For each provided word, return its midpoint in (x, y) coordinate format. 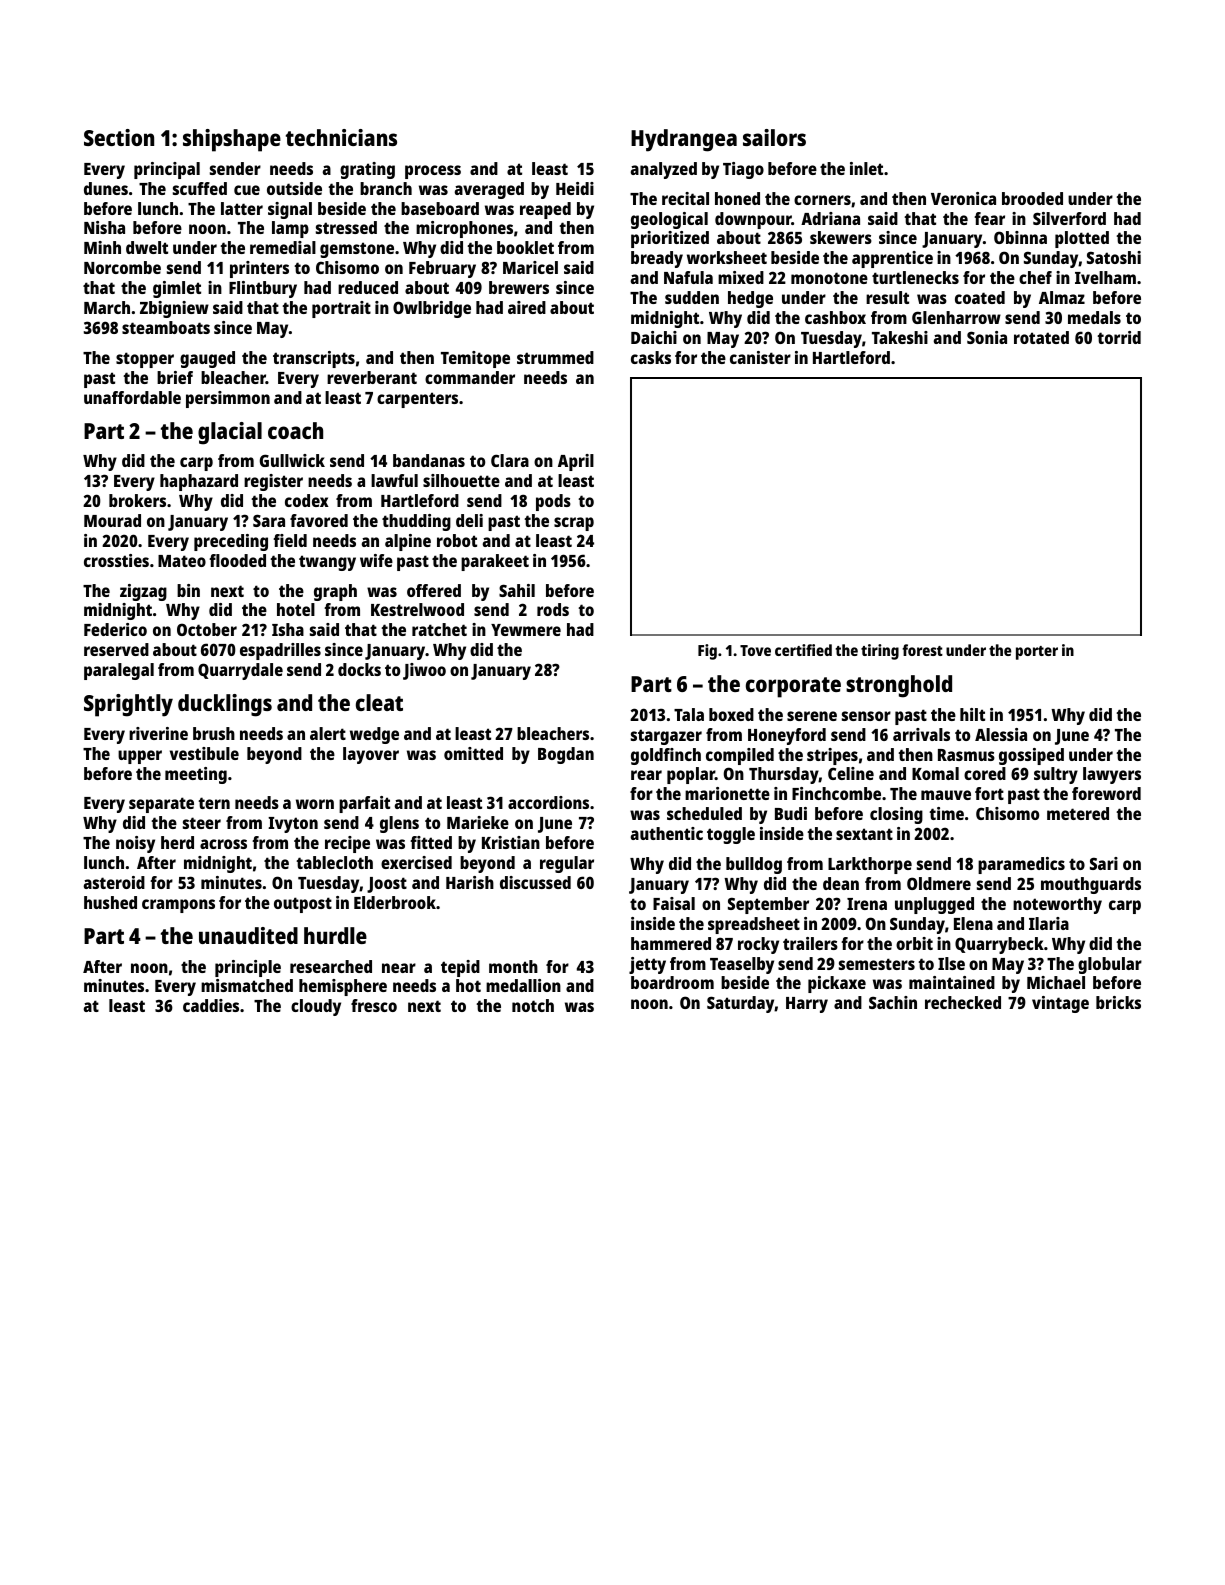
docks (359, 669)
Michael (1056, 982)
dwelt (147, 247)
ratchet (439, 629)
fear (989, 218)
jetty (647, 965)
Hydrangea (684, 140)
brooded (1032, 198)
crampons (178, 906)
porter (1037, 653)
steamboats (166, 327)
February (442, 269)
